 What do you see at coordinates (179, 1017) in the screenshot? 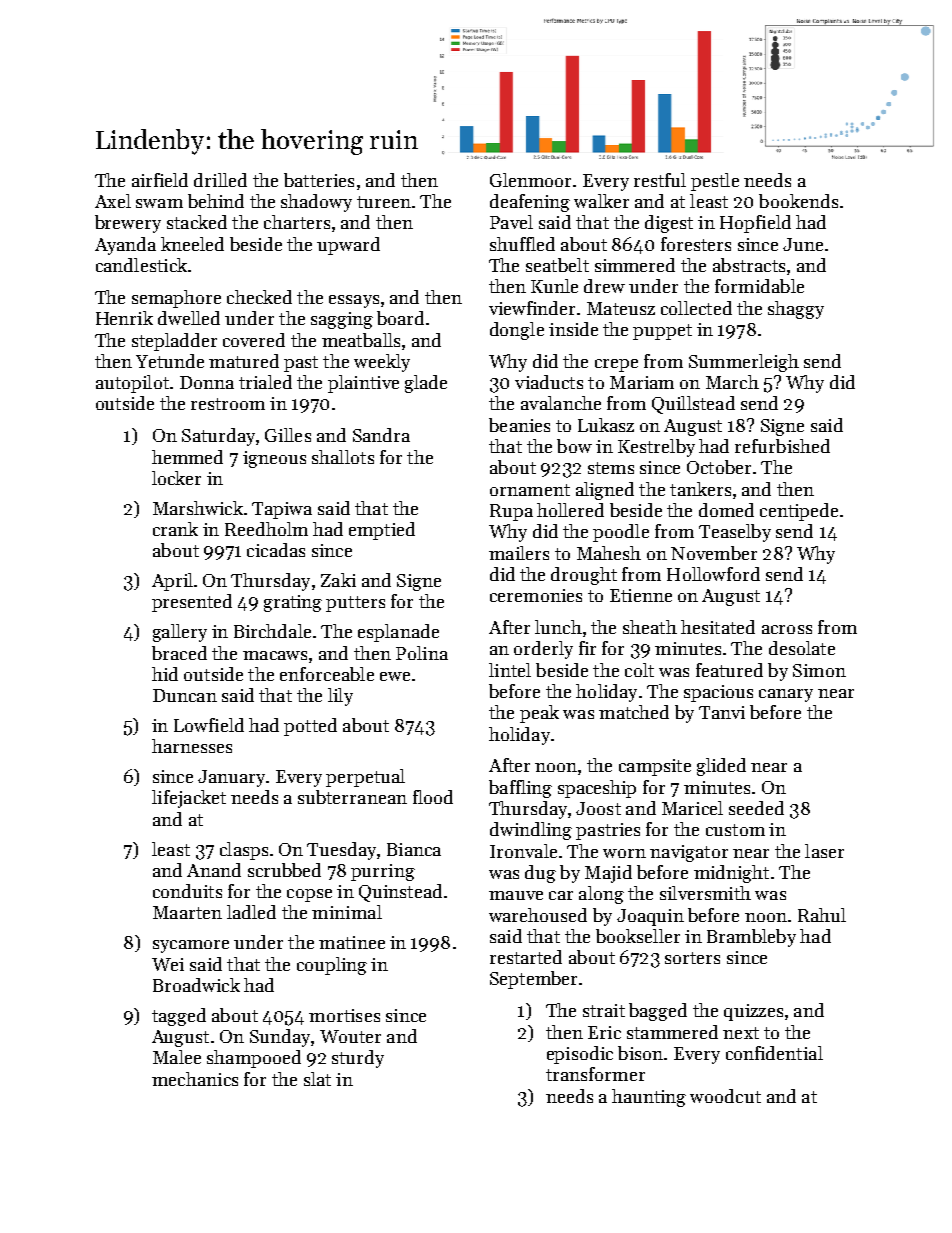
I see `tagged` at bounding box center [179, 1017].
